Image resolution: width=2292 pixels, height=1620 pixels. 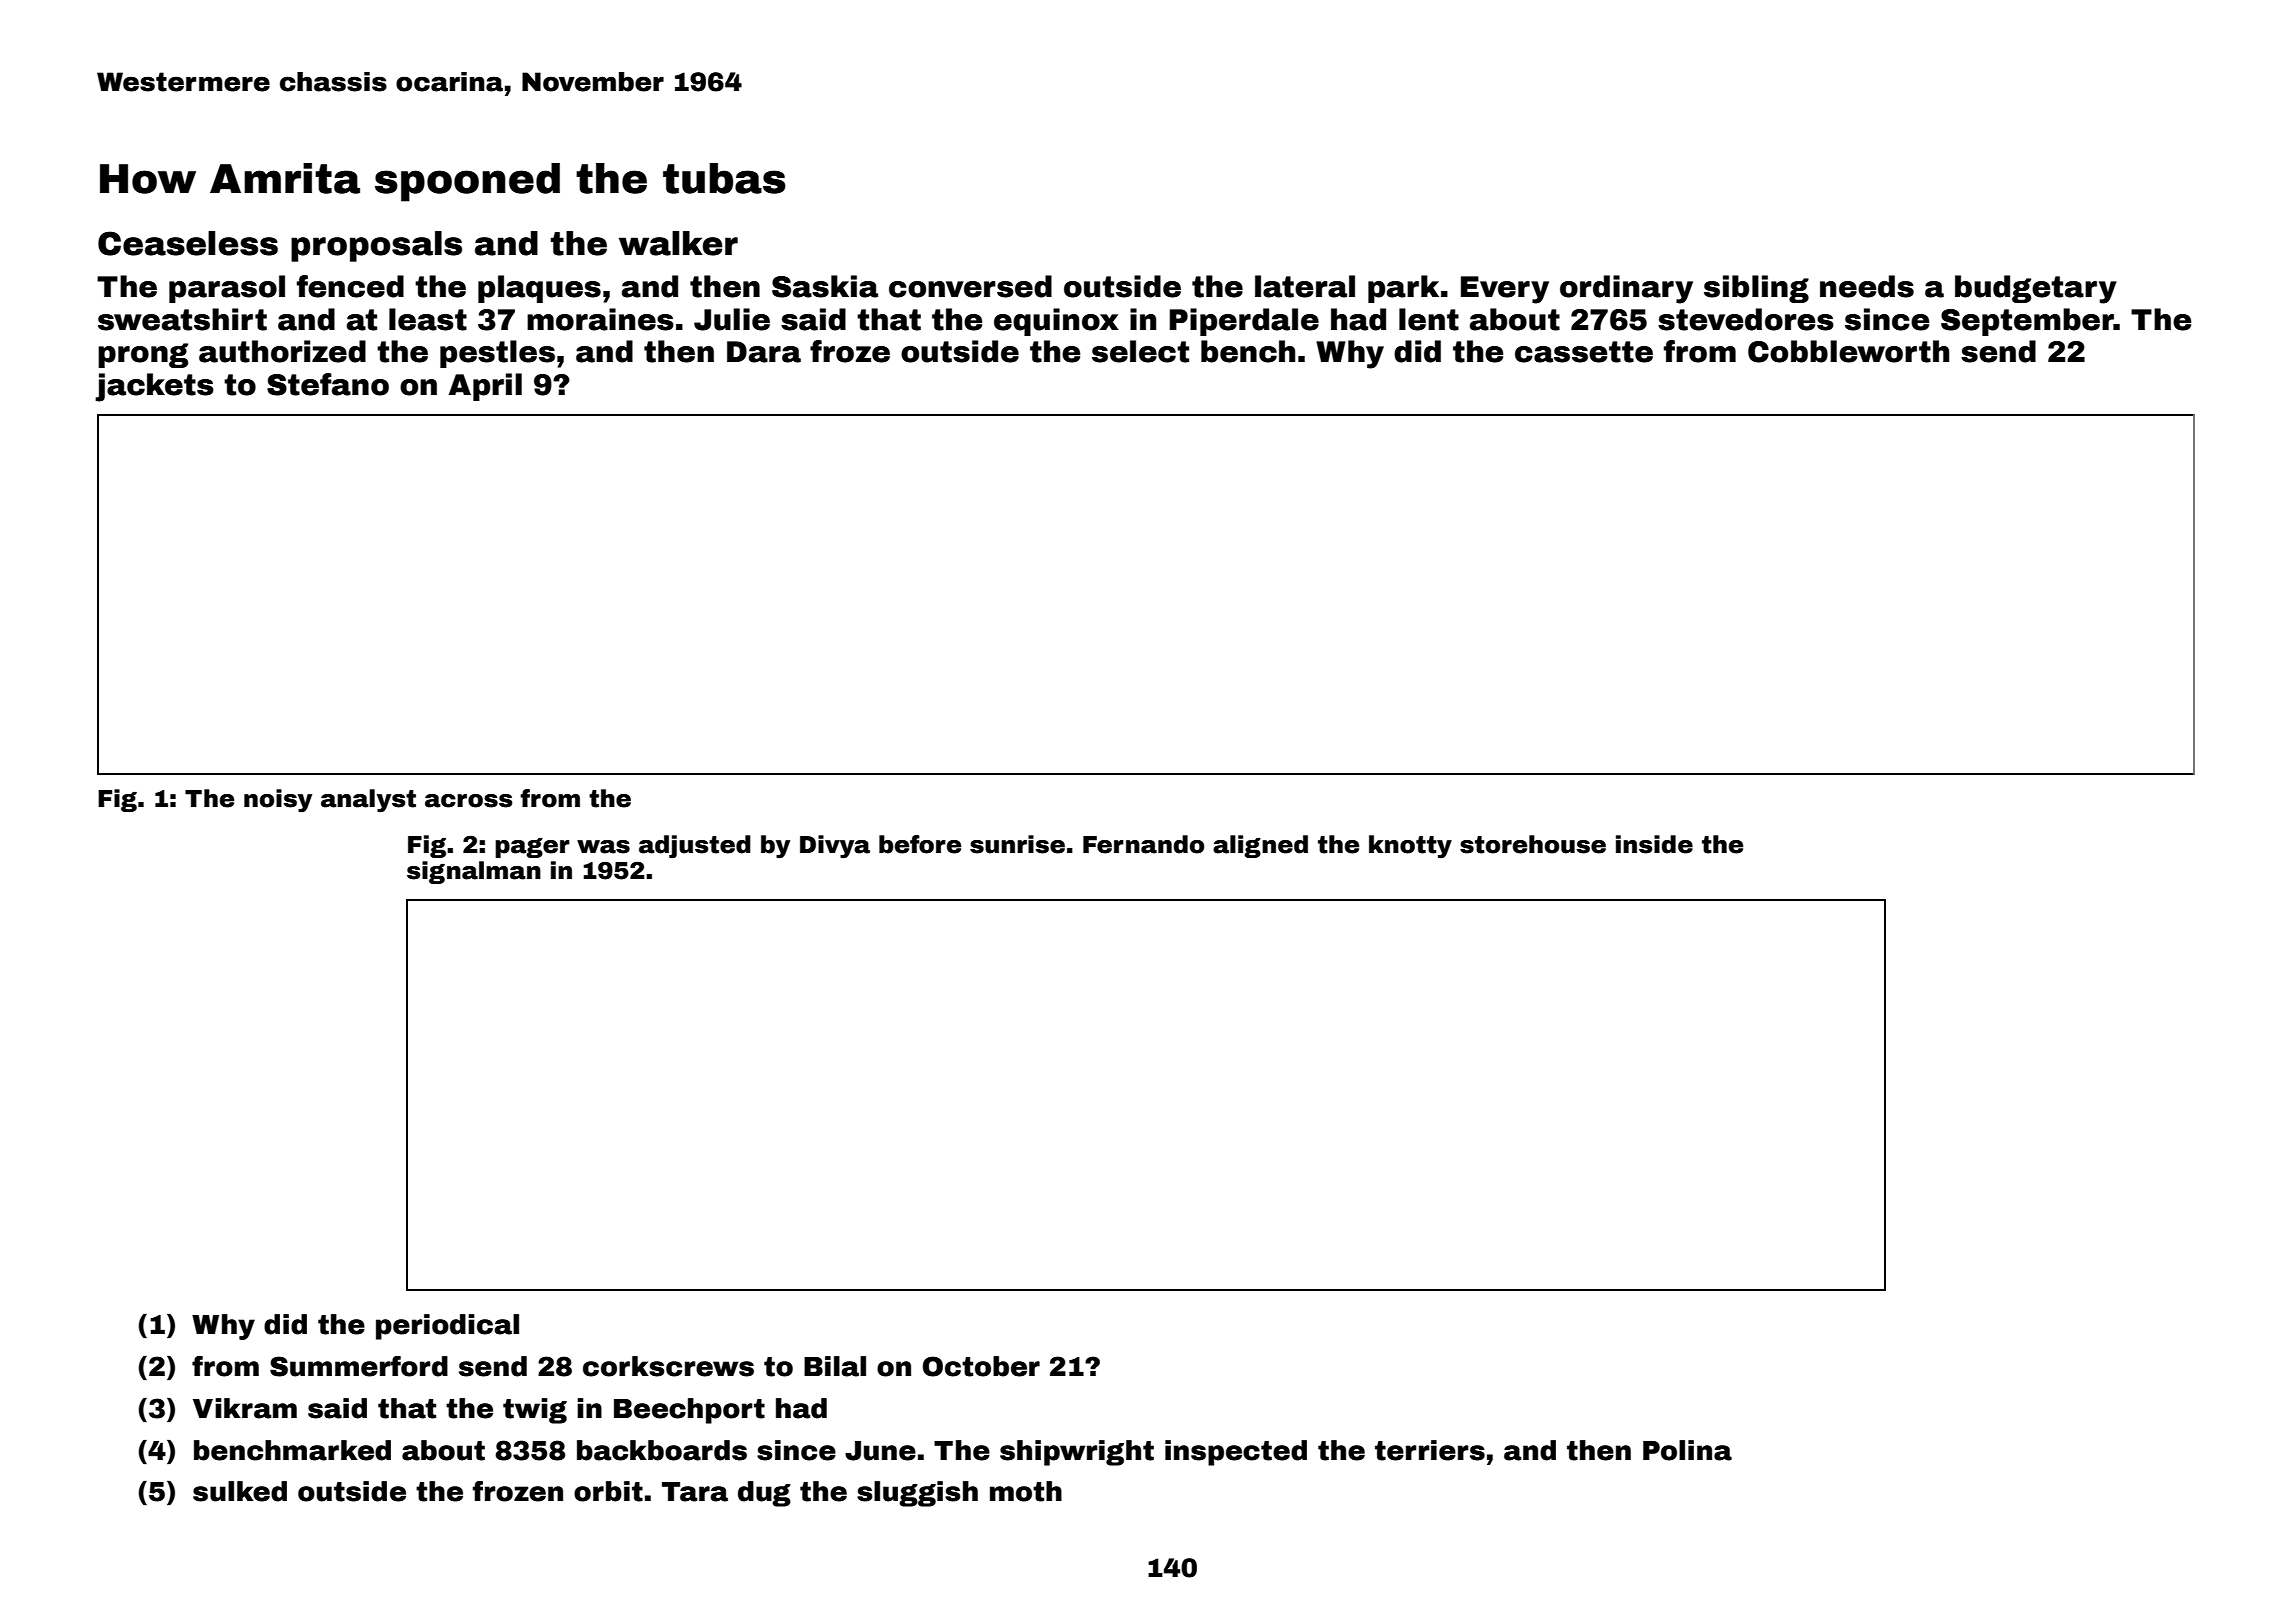 I want to click on April, so click(x=485, y=387).
